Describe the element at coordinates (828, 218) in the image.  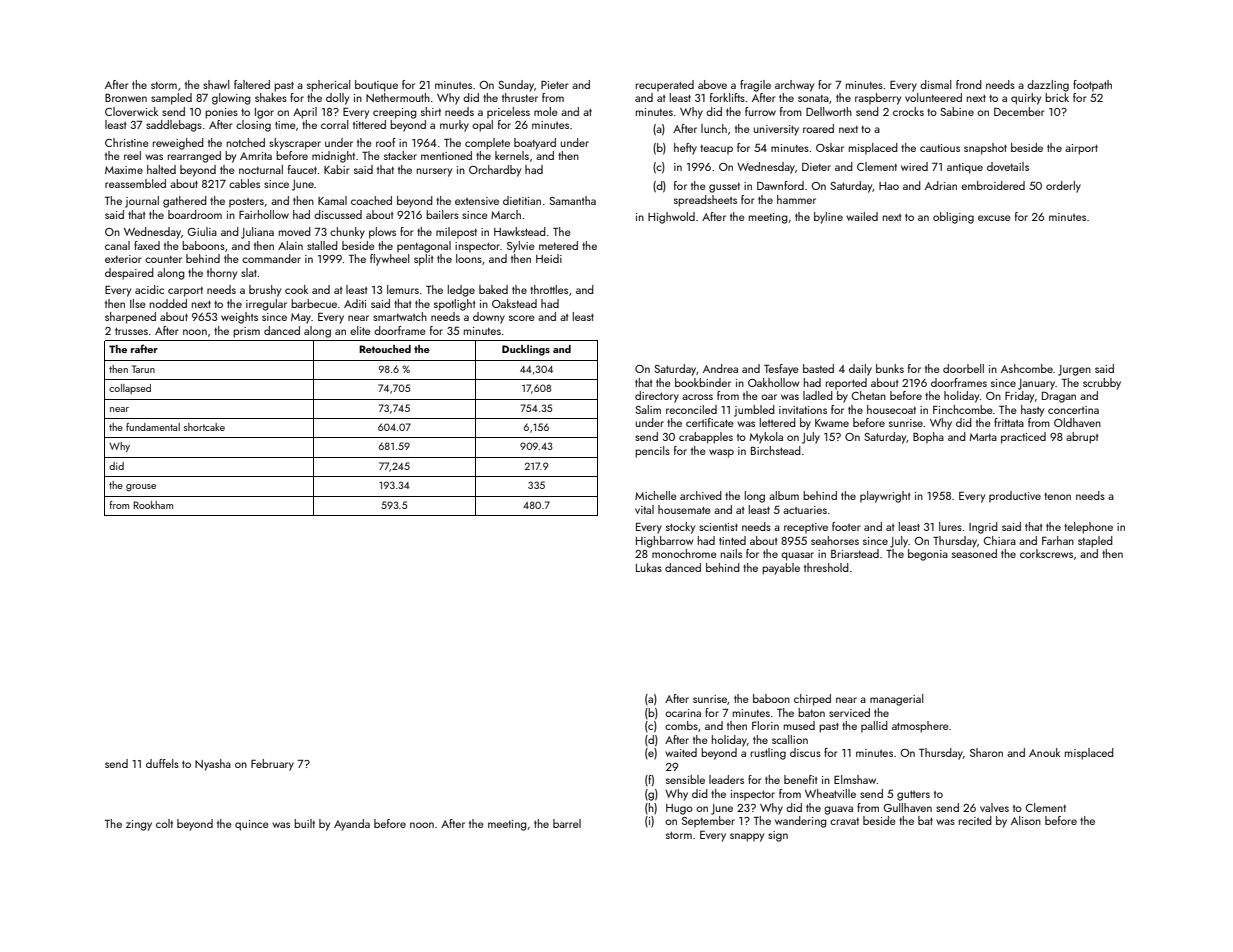
I see `byline` at that location.
